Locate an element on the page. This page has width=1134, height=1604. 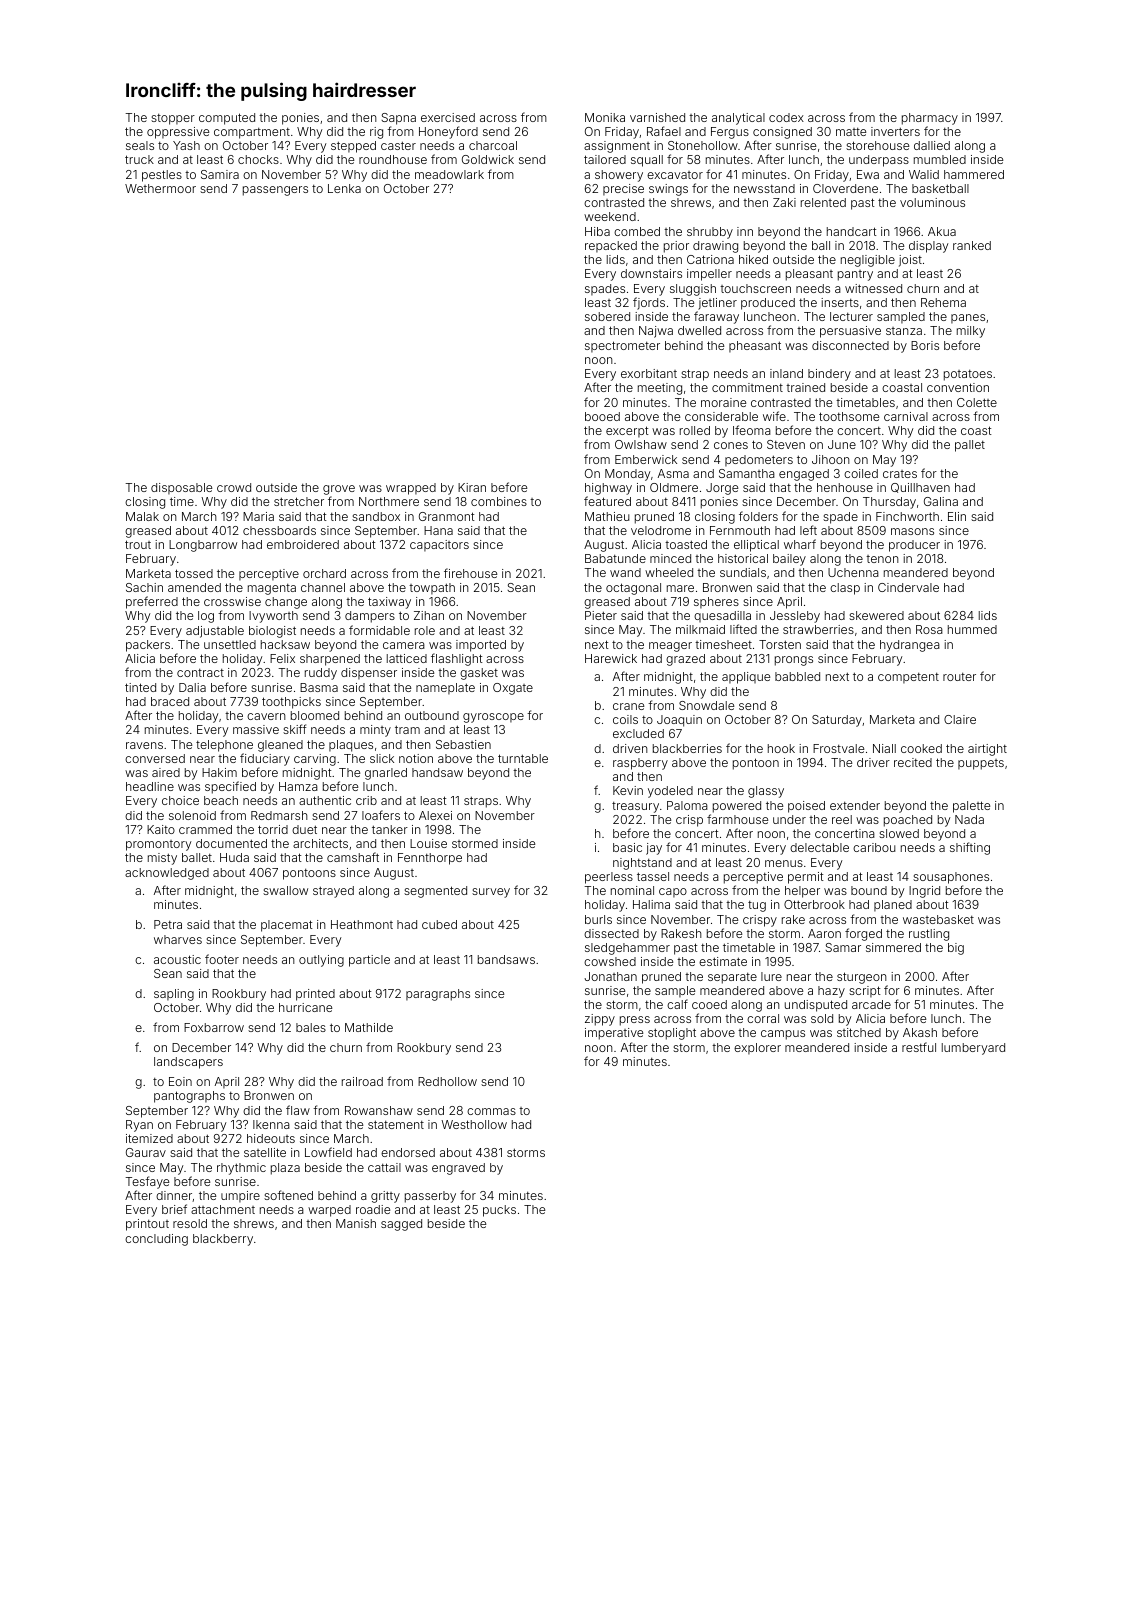
meadowlark is located at coordinates (449, 174).
